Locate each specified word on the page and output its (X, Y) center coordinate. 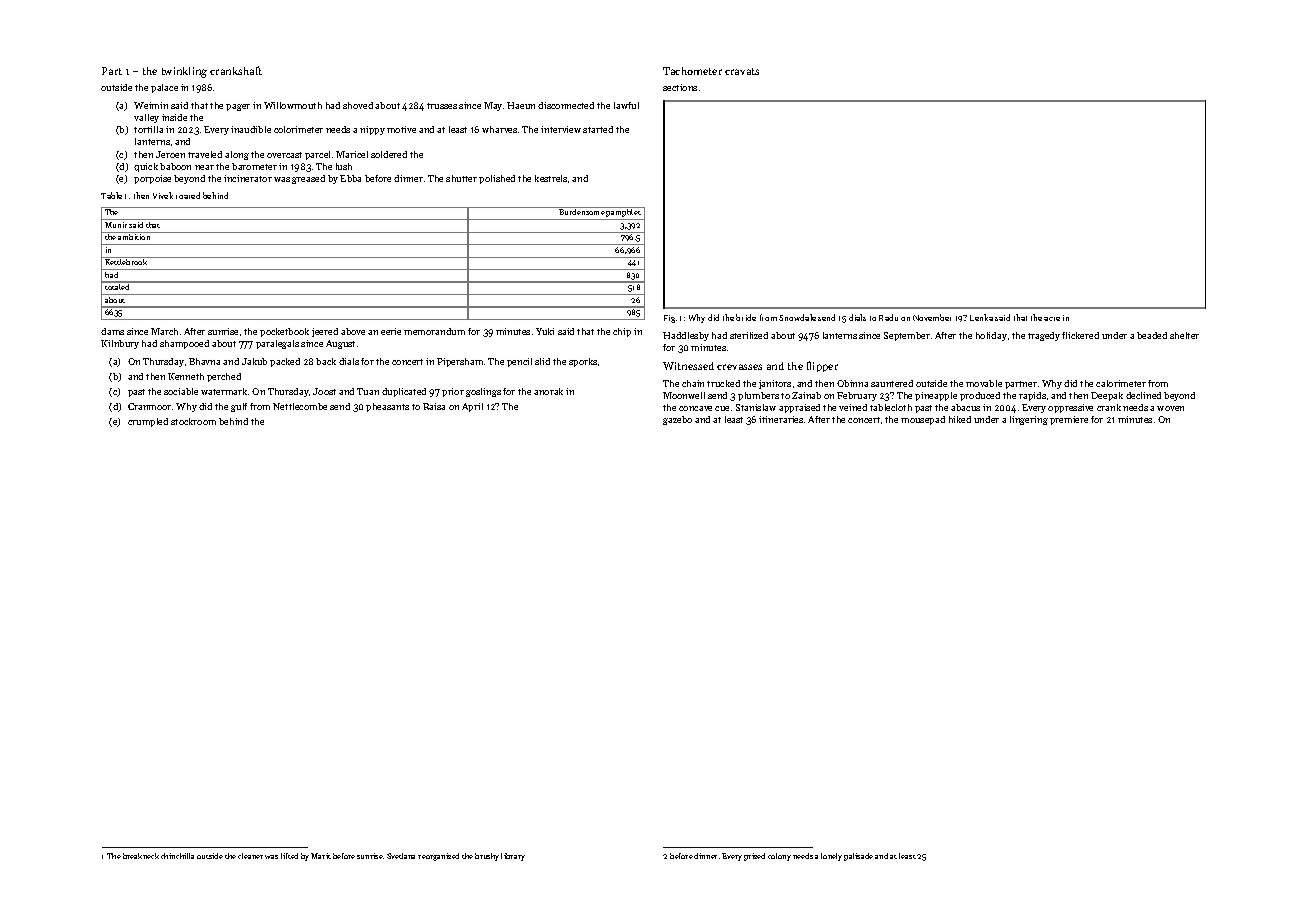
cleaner (250, 856)
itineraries (781, 419)
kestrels (551, 178)
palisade (858, 857)
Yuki (545, 331)
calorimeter (1121, 383)
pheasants (387, 407)
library (513, 857)
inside (174, 117)
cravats (742, 71)
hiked (960, 419)
